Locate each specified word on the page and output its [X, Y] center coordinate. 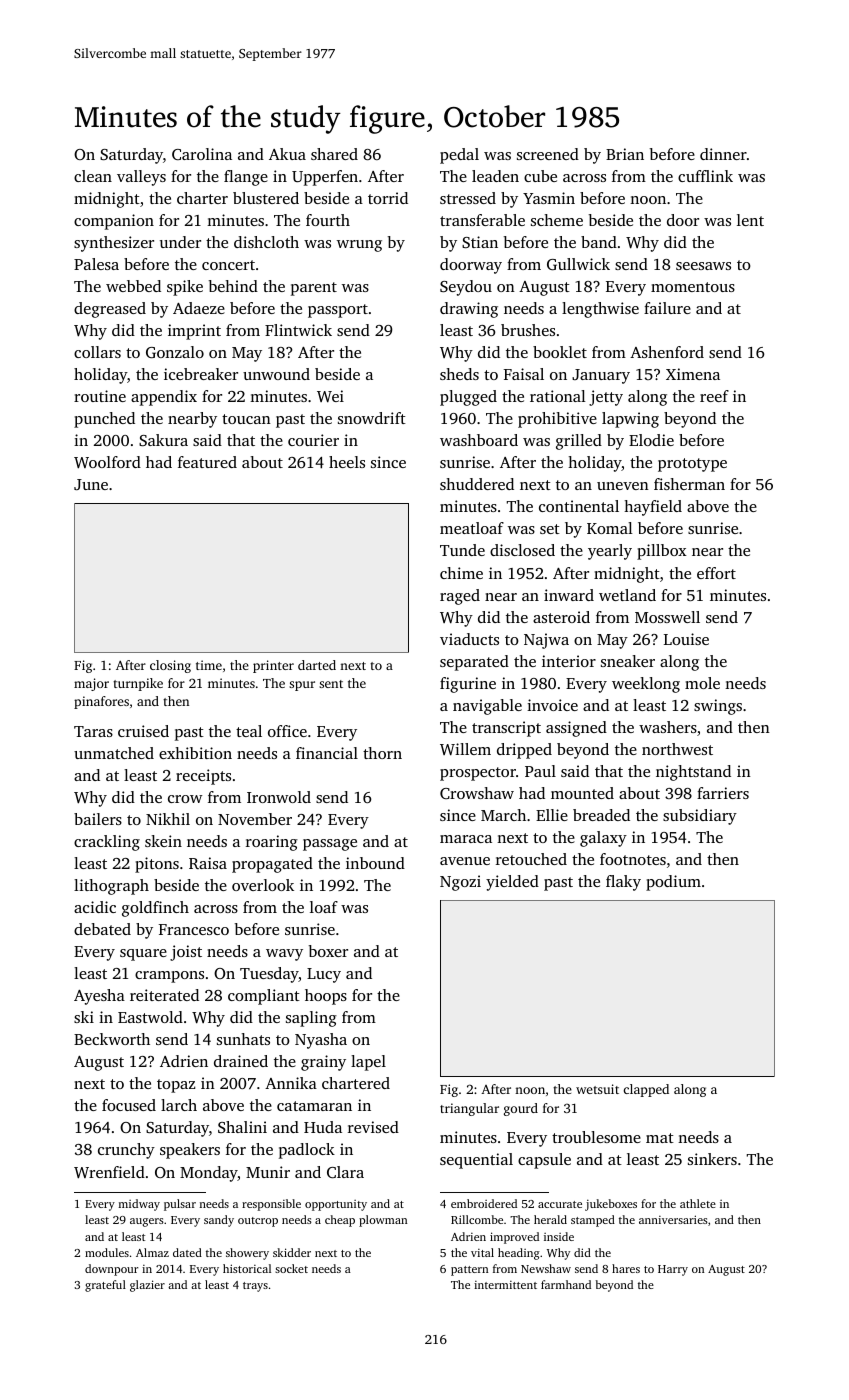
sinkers [712, 1159]
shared [334, 154]
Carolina [202, 154]
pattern [469, 1271]
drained [241, 1061]
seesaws [703, 266]
